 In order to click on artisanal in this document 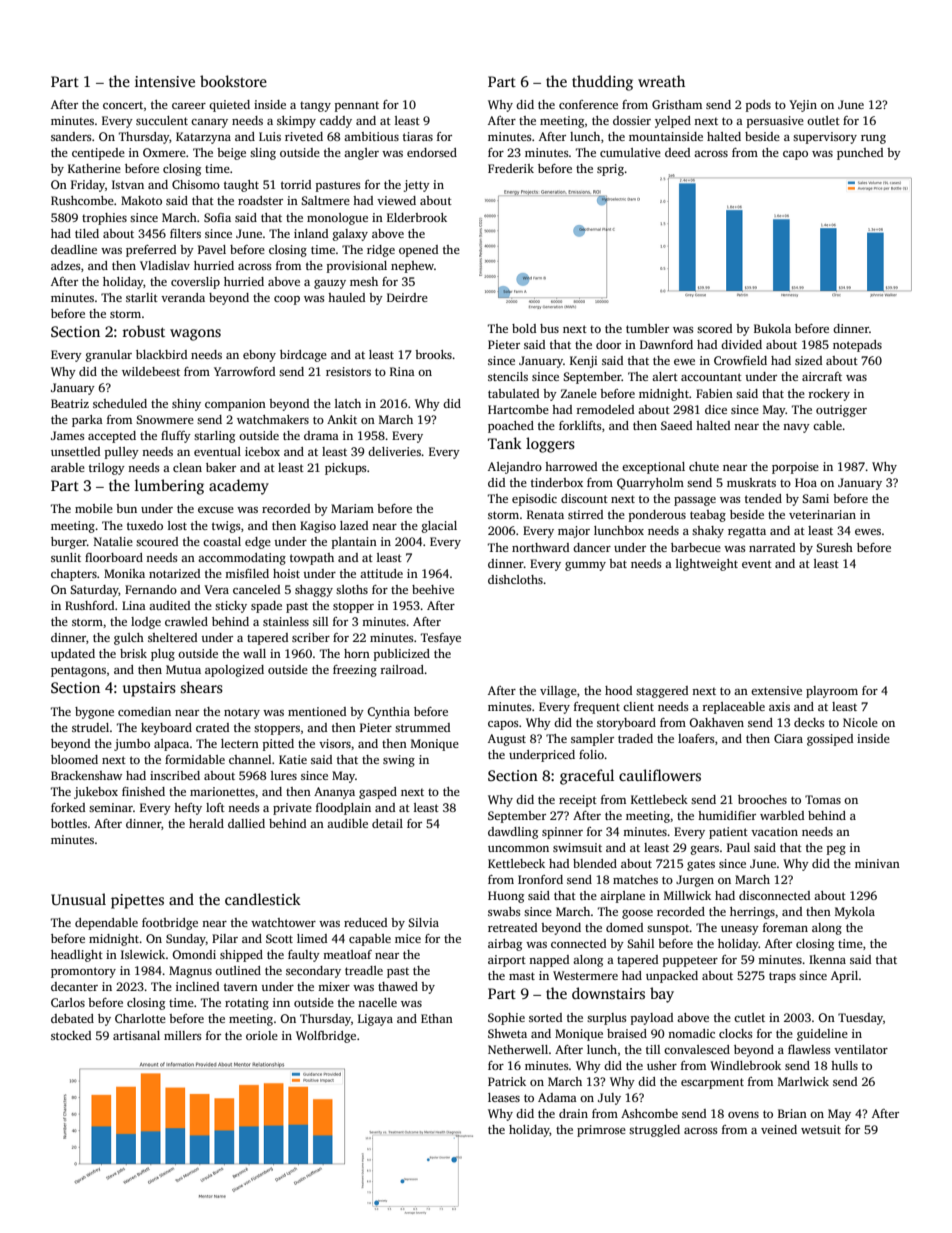, I will do `click(136, 1035)`.
